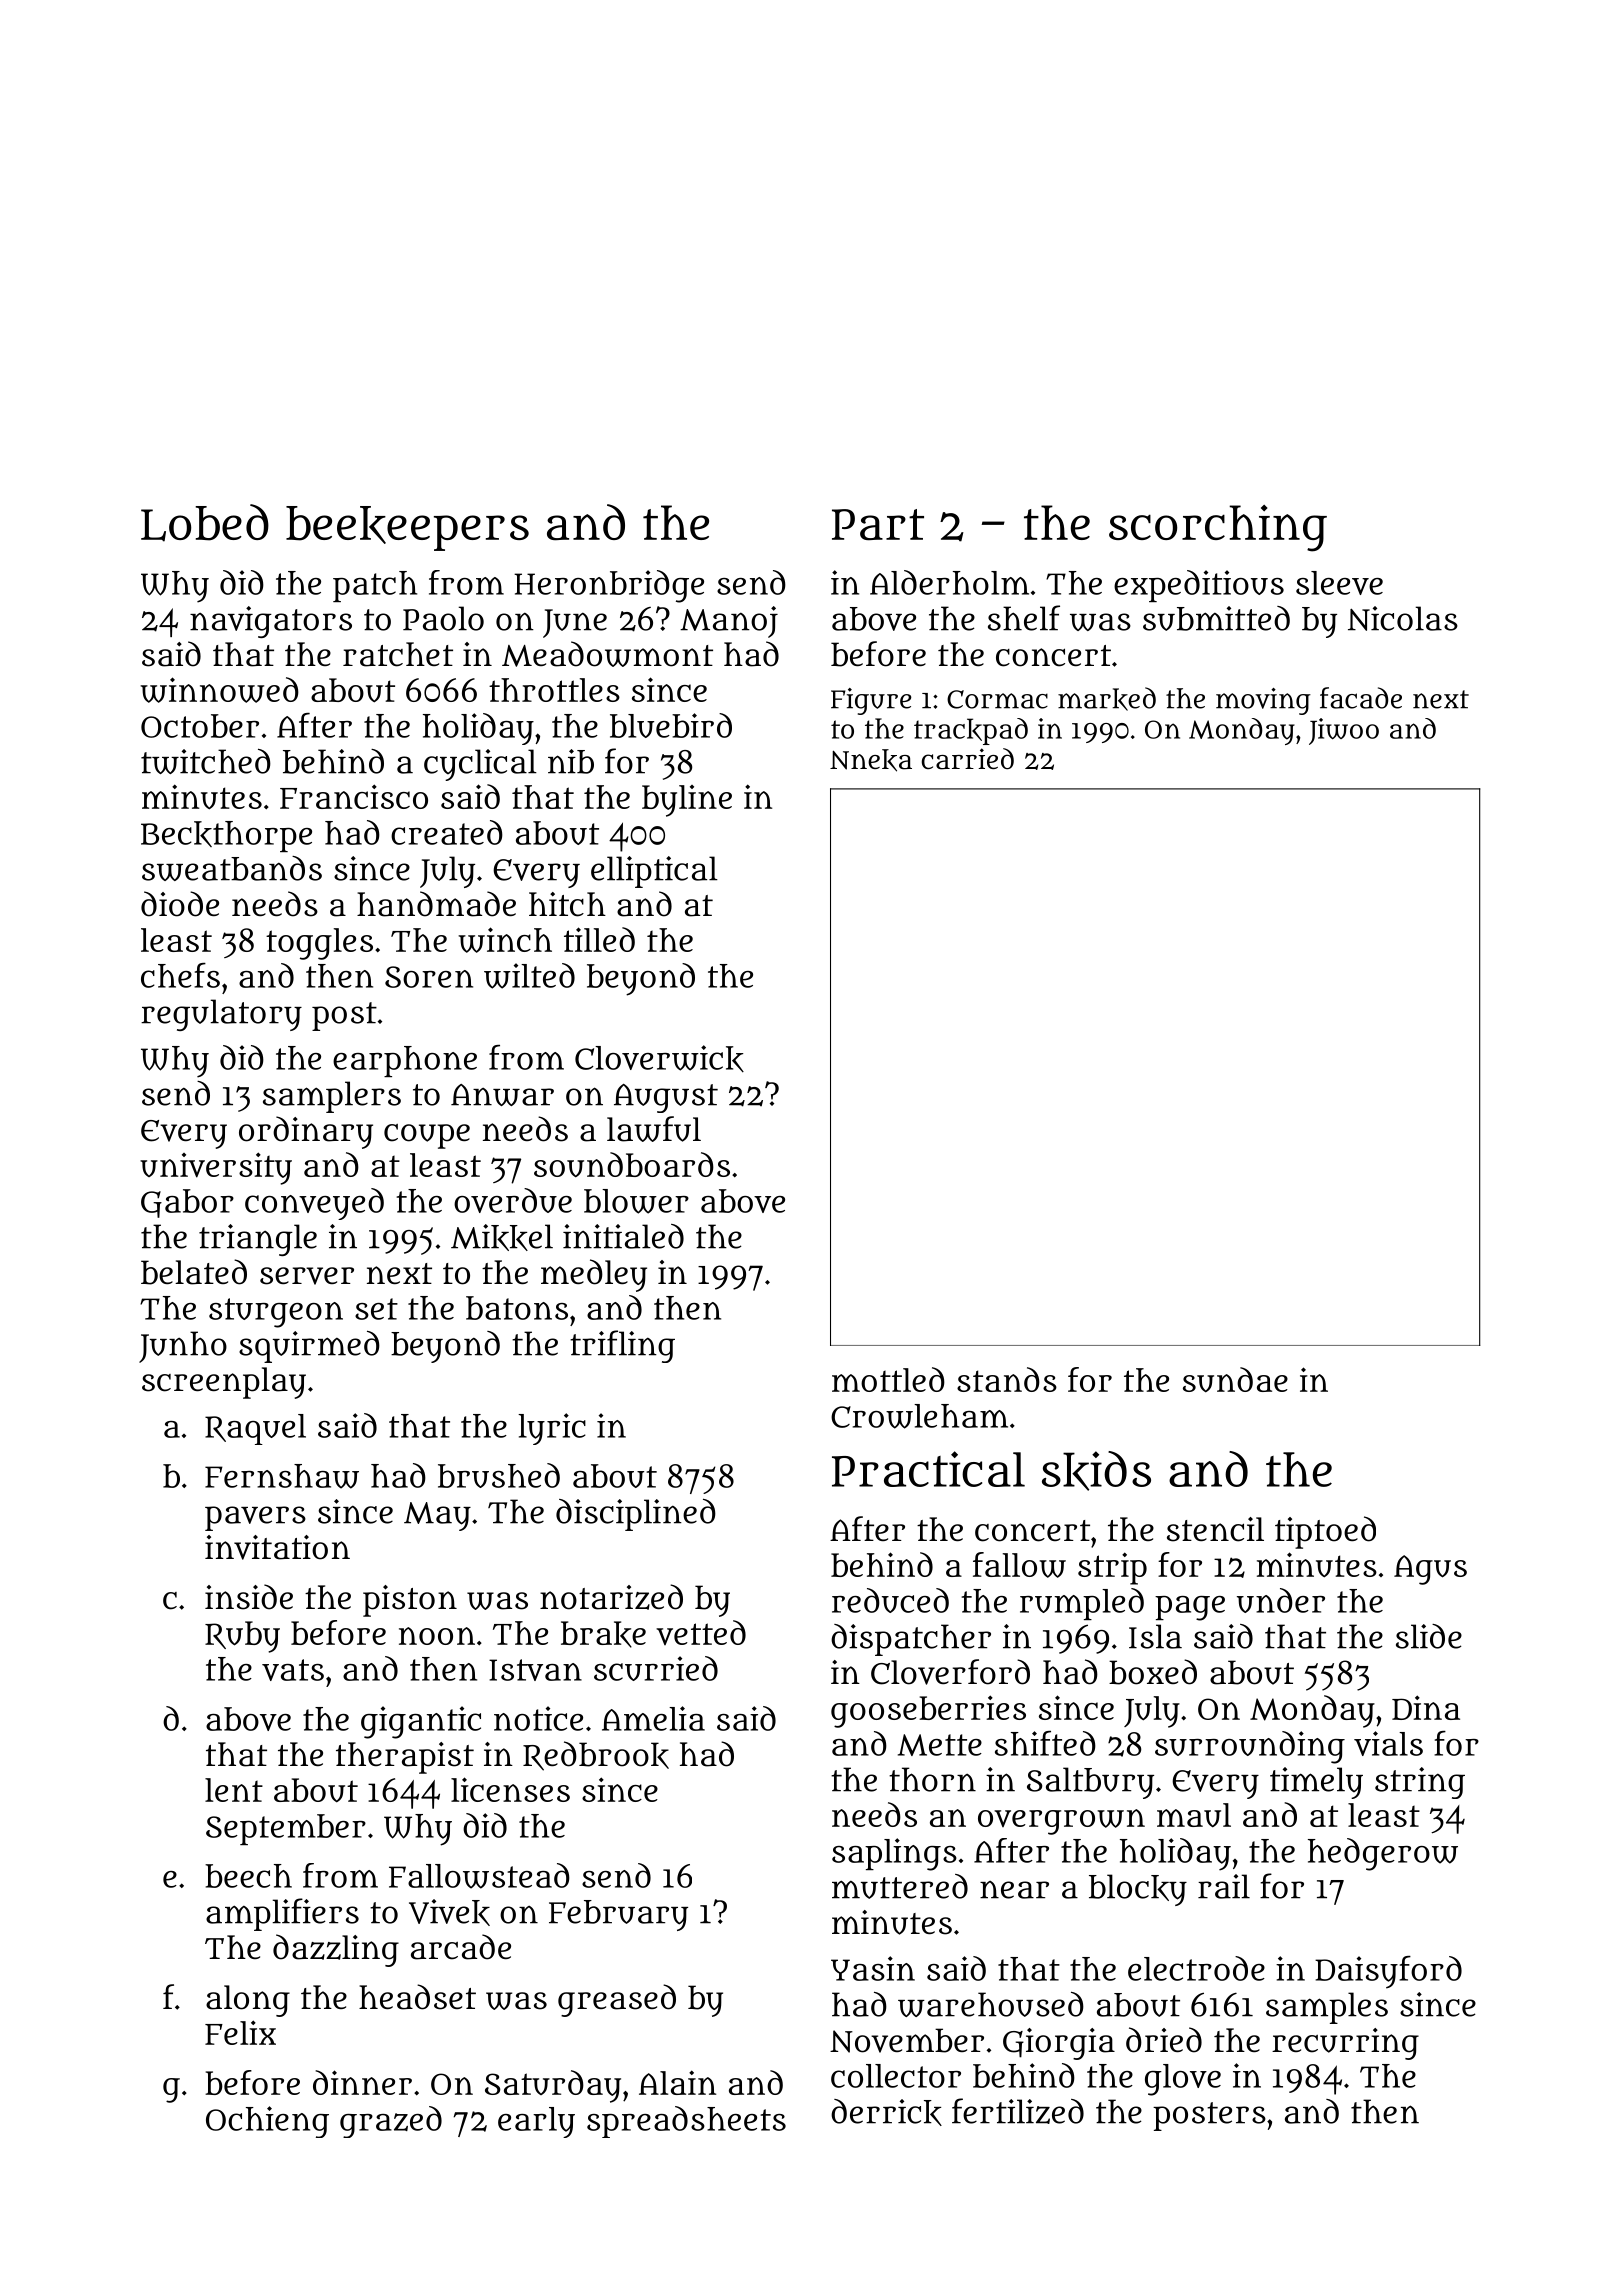 The image size is (1620, 2292). Describe the element at coordinates (686, 2122) in the image. I see `spreadsheets` at that location.
